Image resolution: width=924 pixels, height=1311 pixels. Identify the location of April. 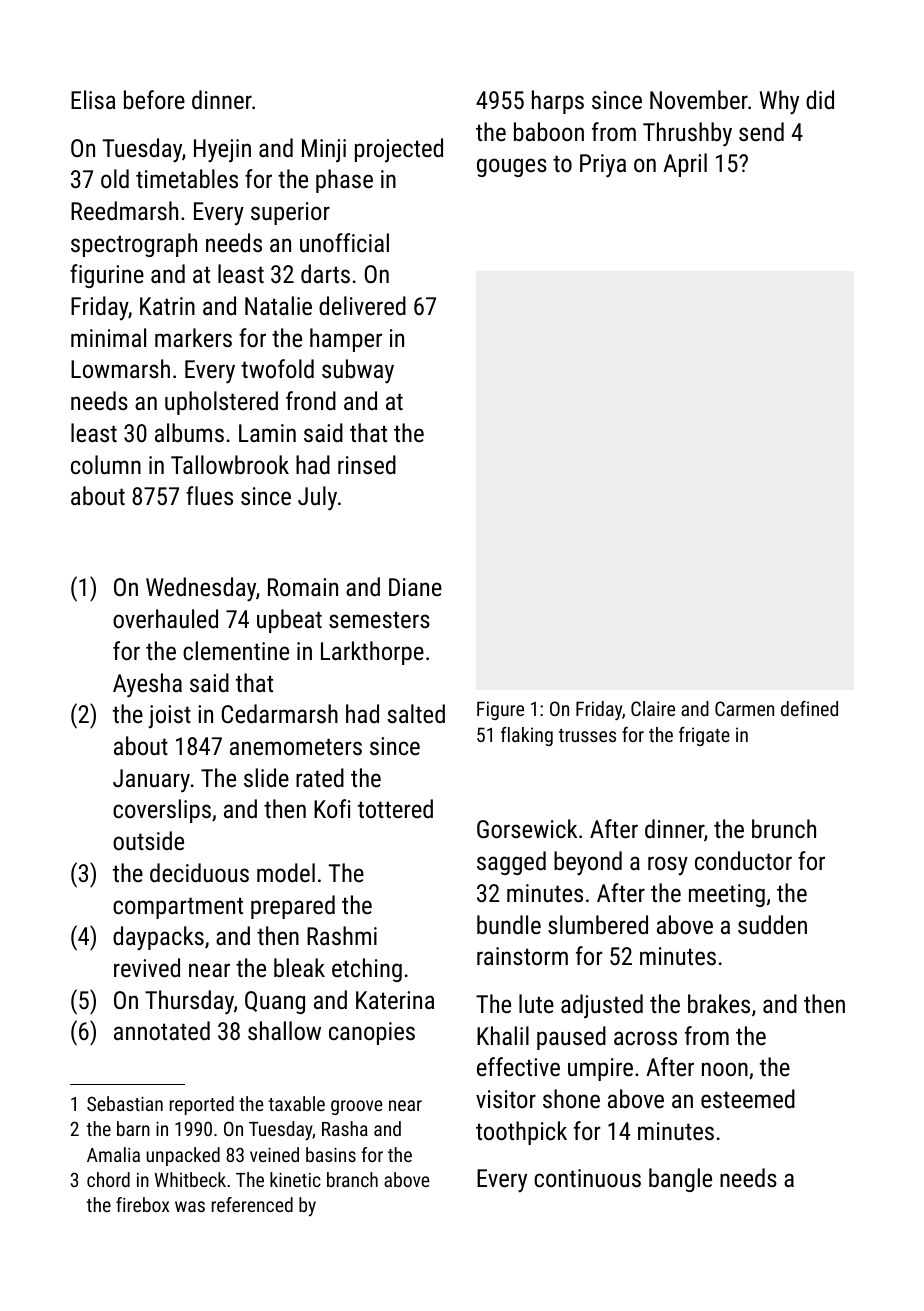
(685, 165).
